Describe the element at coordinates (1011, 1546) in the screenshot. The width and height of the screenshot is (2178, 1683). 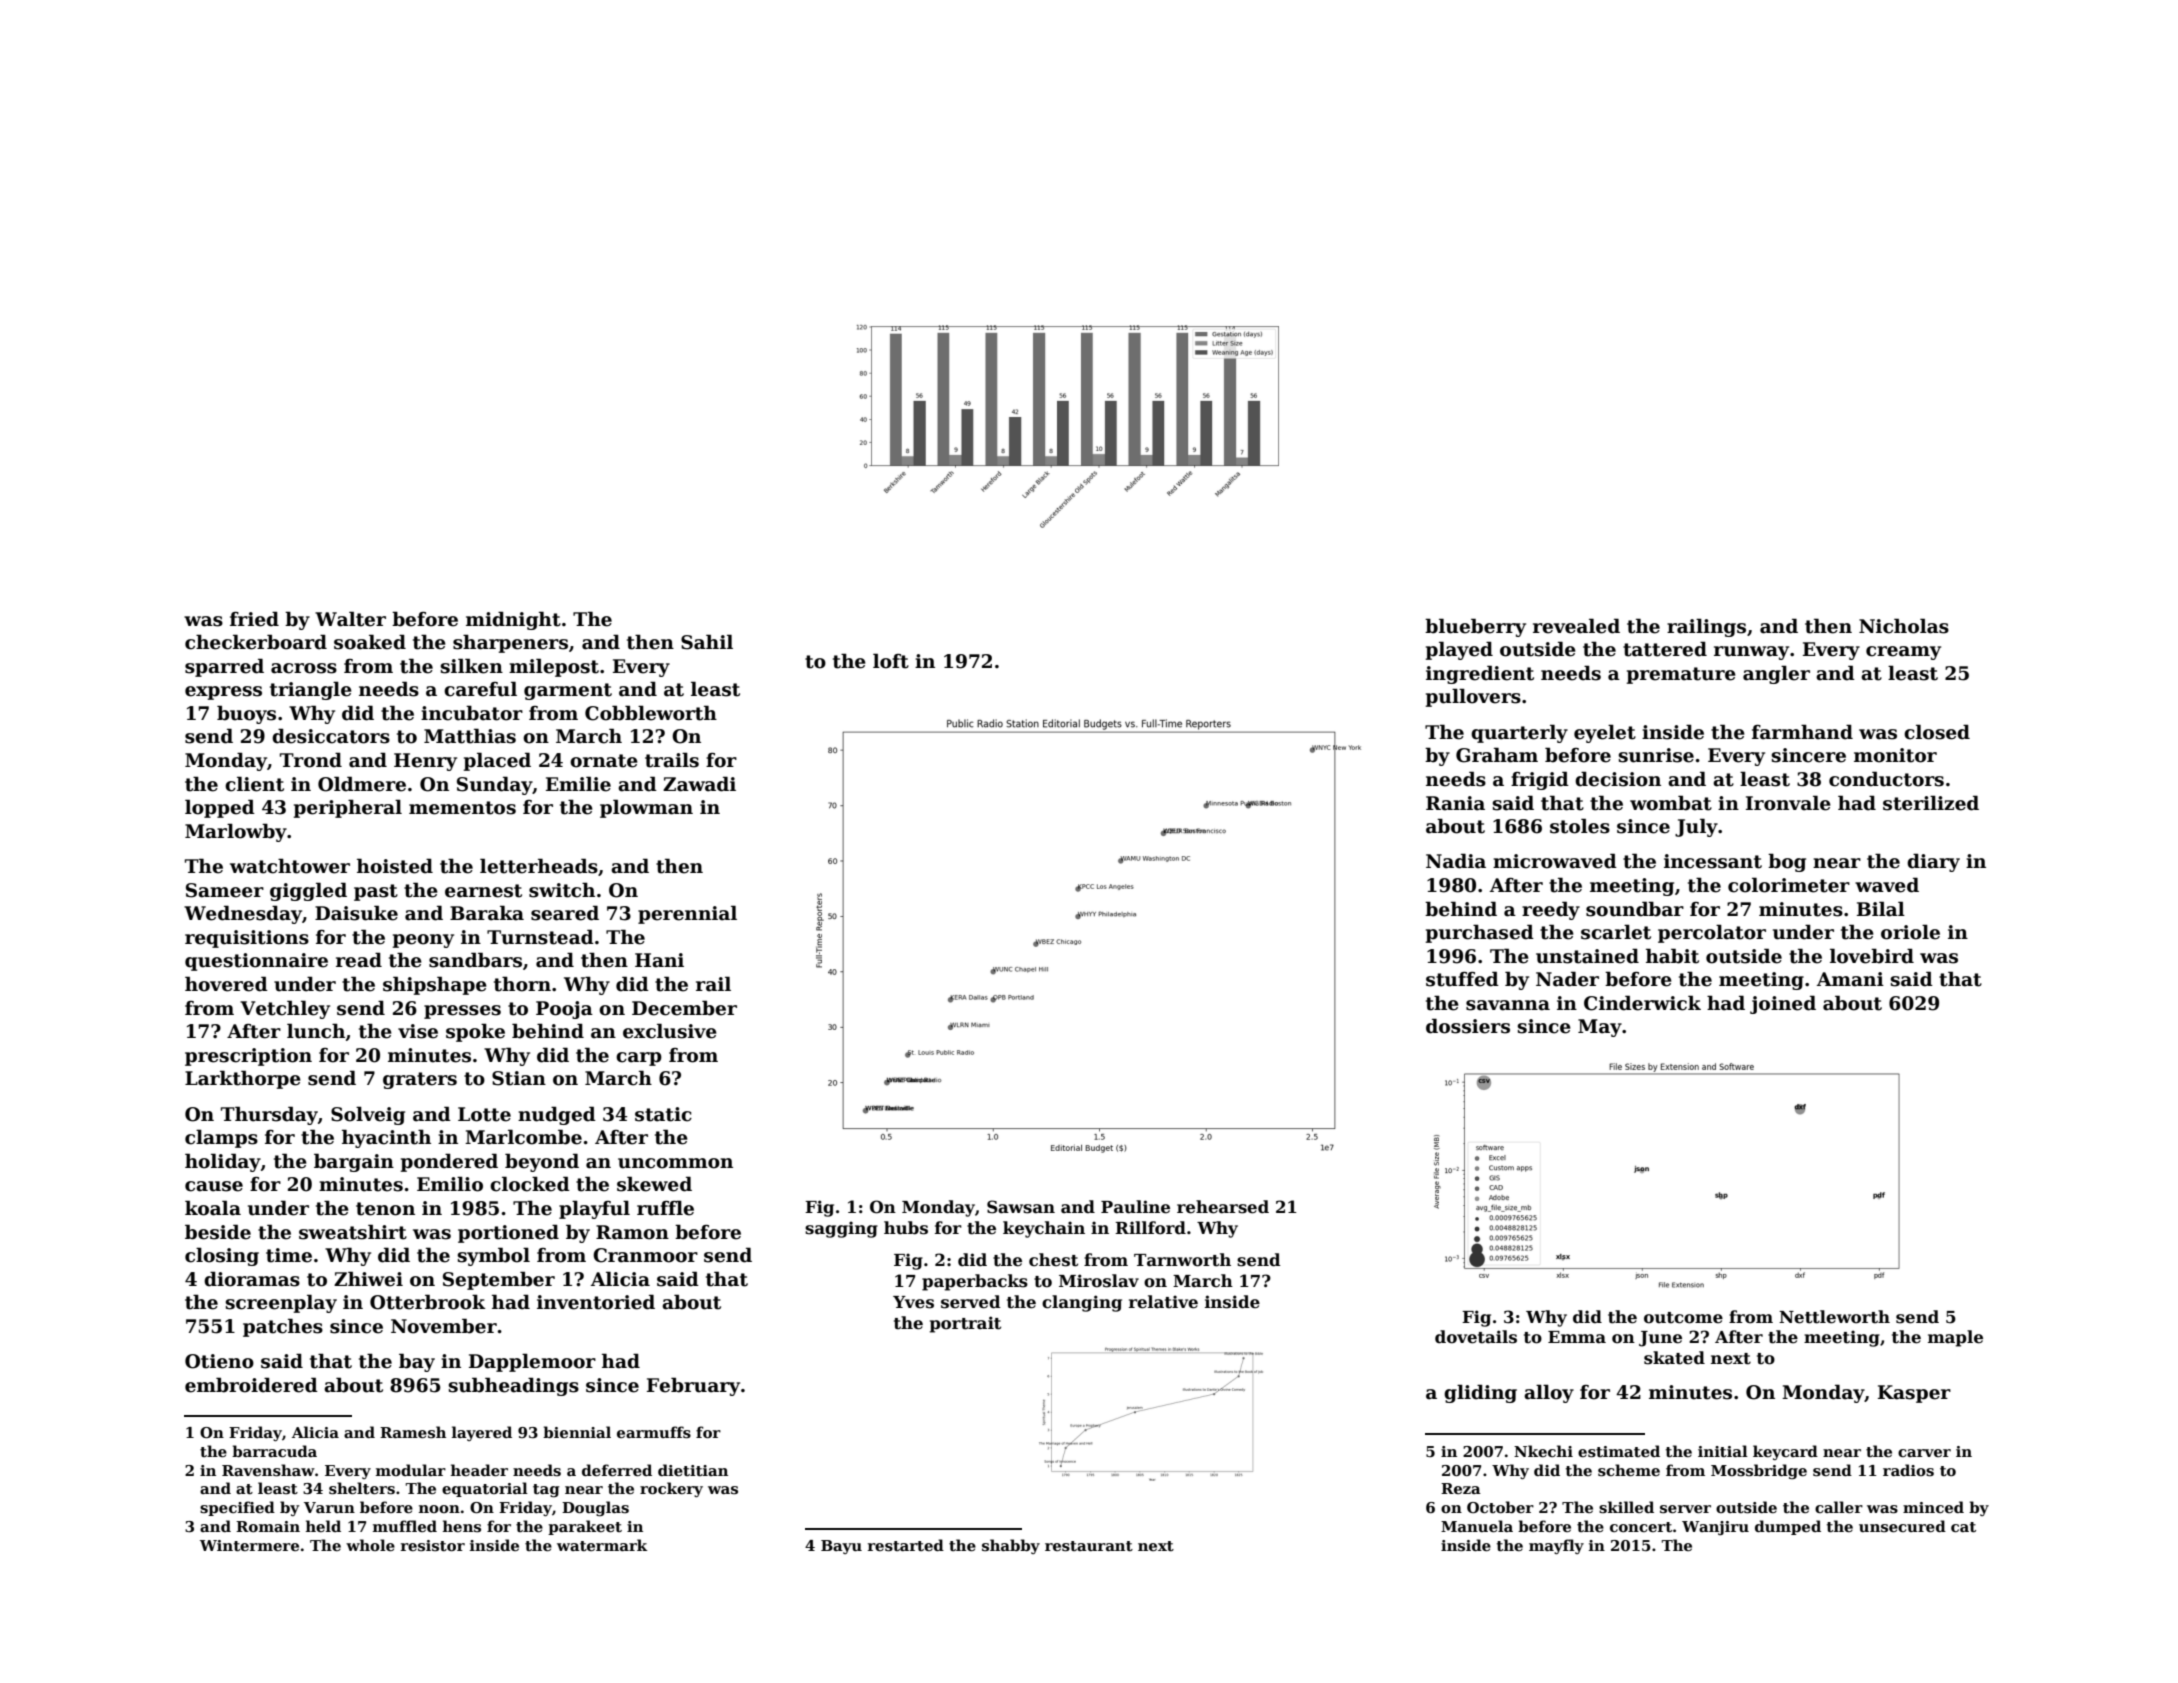
I see `shabby` at that location.
